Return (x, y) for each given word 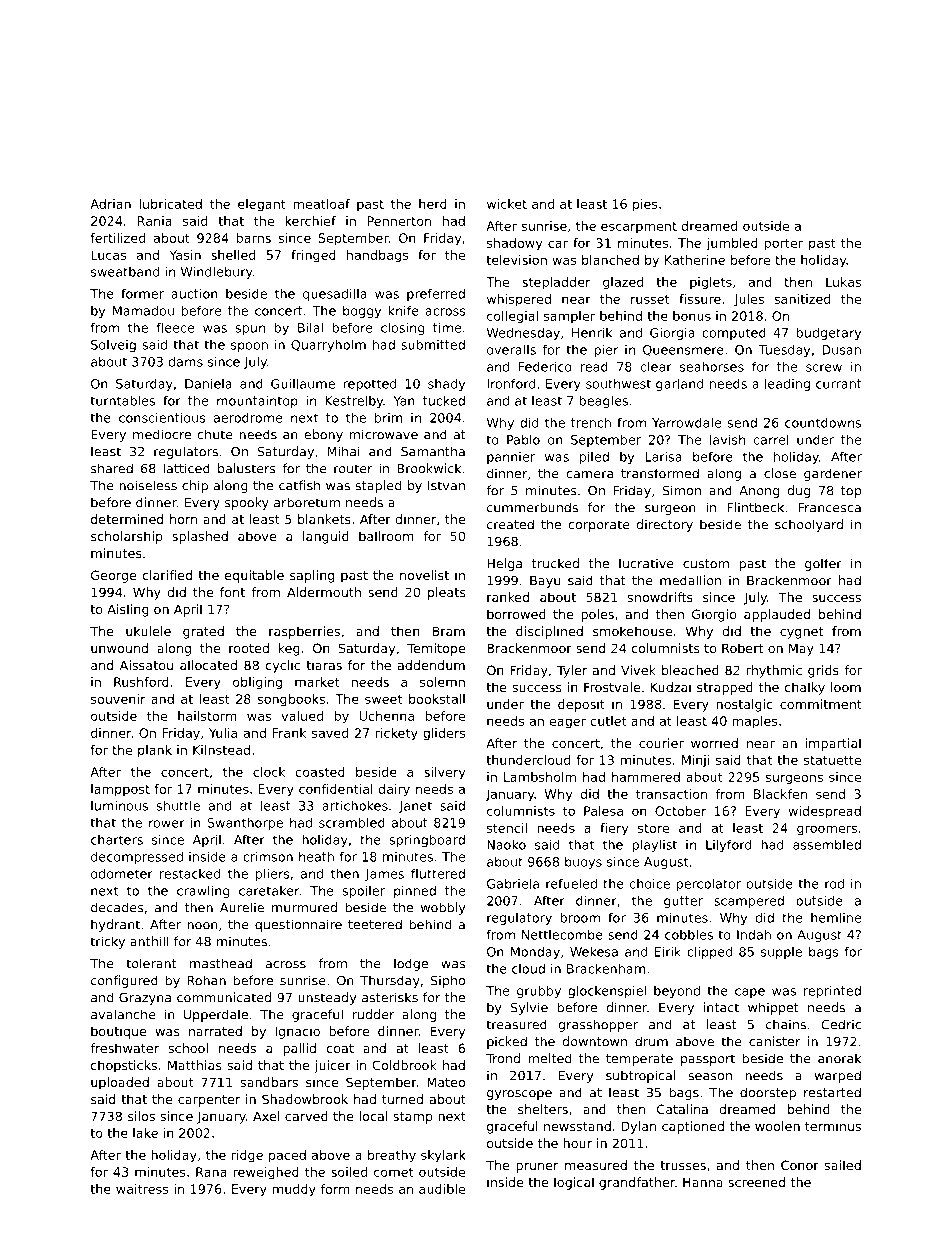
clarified (167, 575)
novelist (424, 575)
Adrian (110, 204)
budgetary (829, 334)
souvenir (118, 699)
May (801, 649)
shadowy (514, 244)
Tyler (572, 671)
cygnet (801, 633)
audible (442, 1189)
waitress (142, 1189)
